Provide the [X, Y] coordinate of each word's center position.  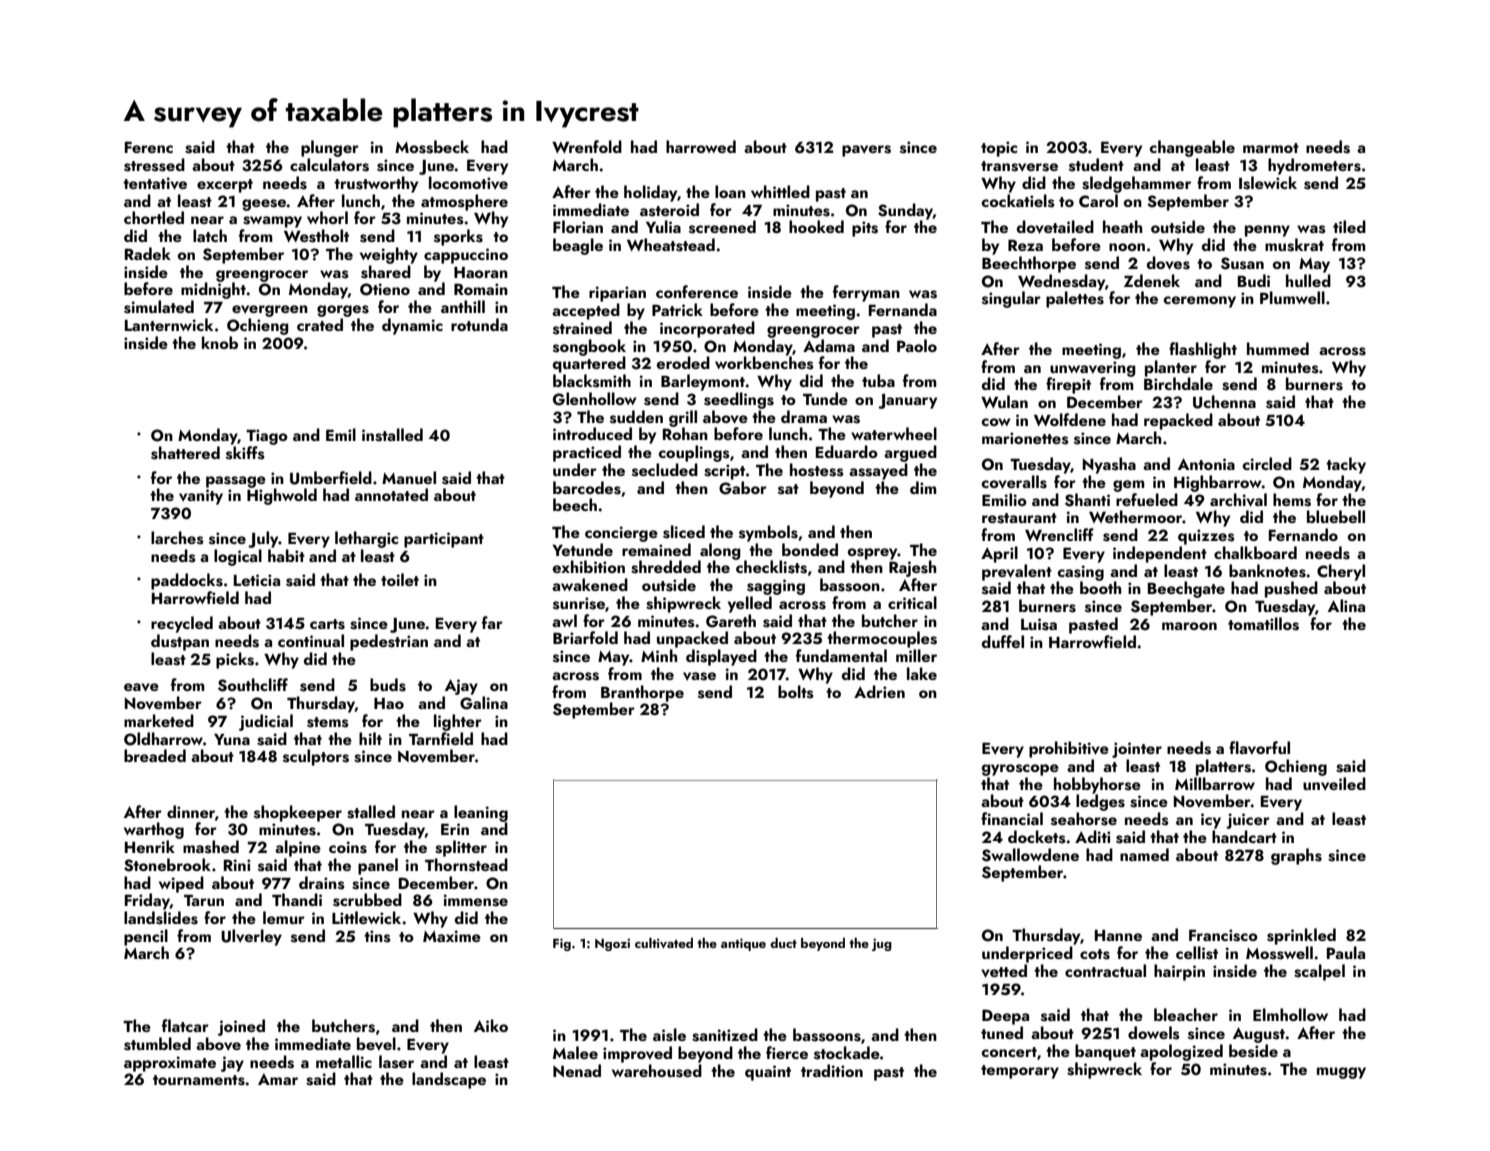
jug [882, 944]
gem [1129, 486]
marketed [159, 720]
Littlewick [366, 917]
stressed [154, 165]
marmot [1271, 148]
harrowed [701, 146]
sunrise [579, 603]
